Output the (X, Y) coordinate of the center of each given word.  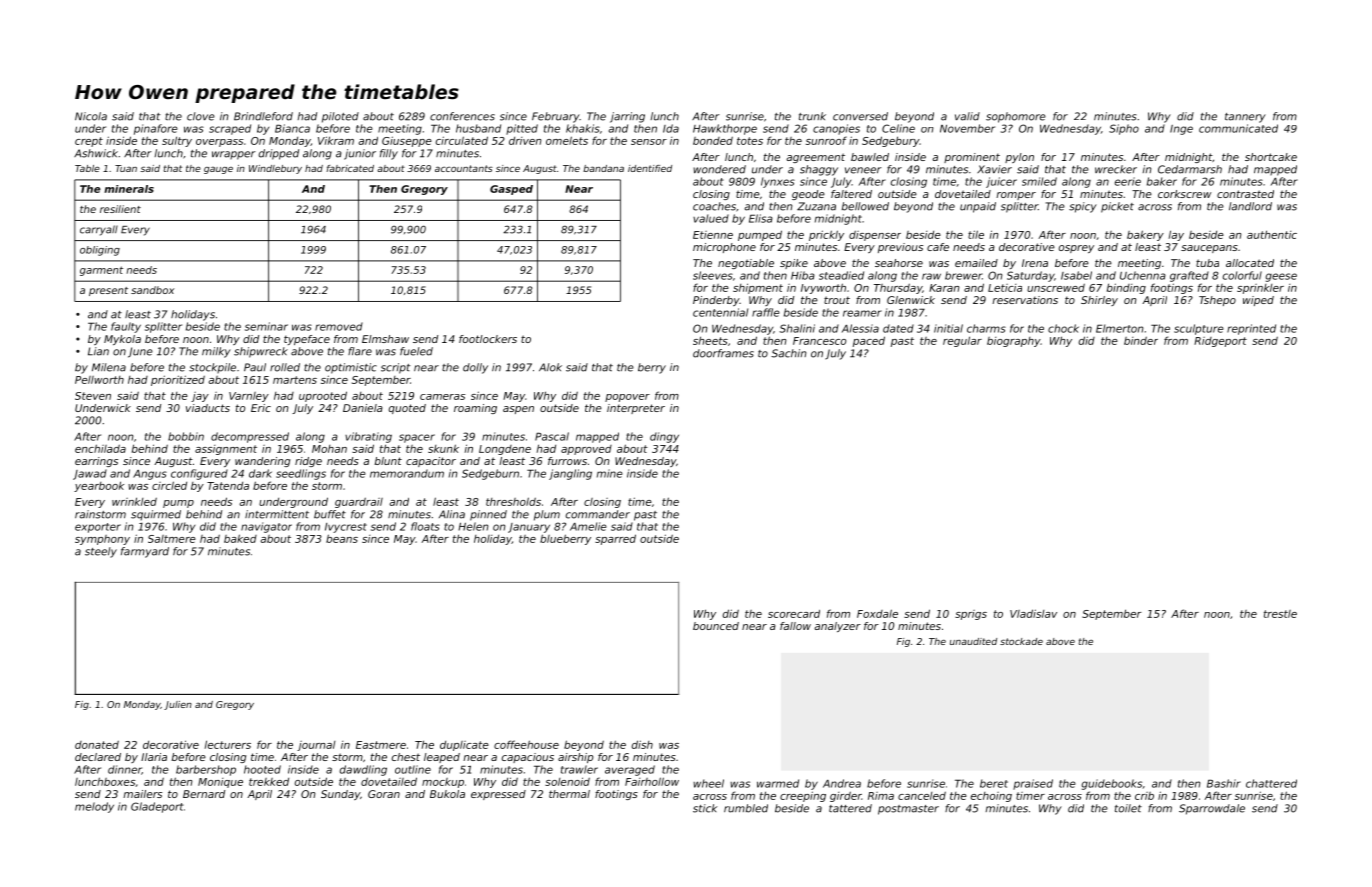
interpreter (636, 409)
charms (986, 328)
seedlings (301, 474)
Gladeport (157, 807)
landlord (1250, 206)
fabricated (350, 168)
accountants (464, 168)
